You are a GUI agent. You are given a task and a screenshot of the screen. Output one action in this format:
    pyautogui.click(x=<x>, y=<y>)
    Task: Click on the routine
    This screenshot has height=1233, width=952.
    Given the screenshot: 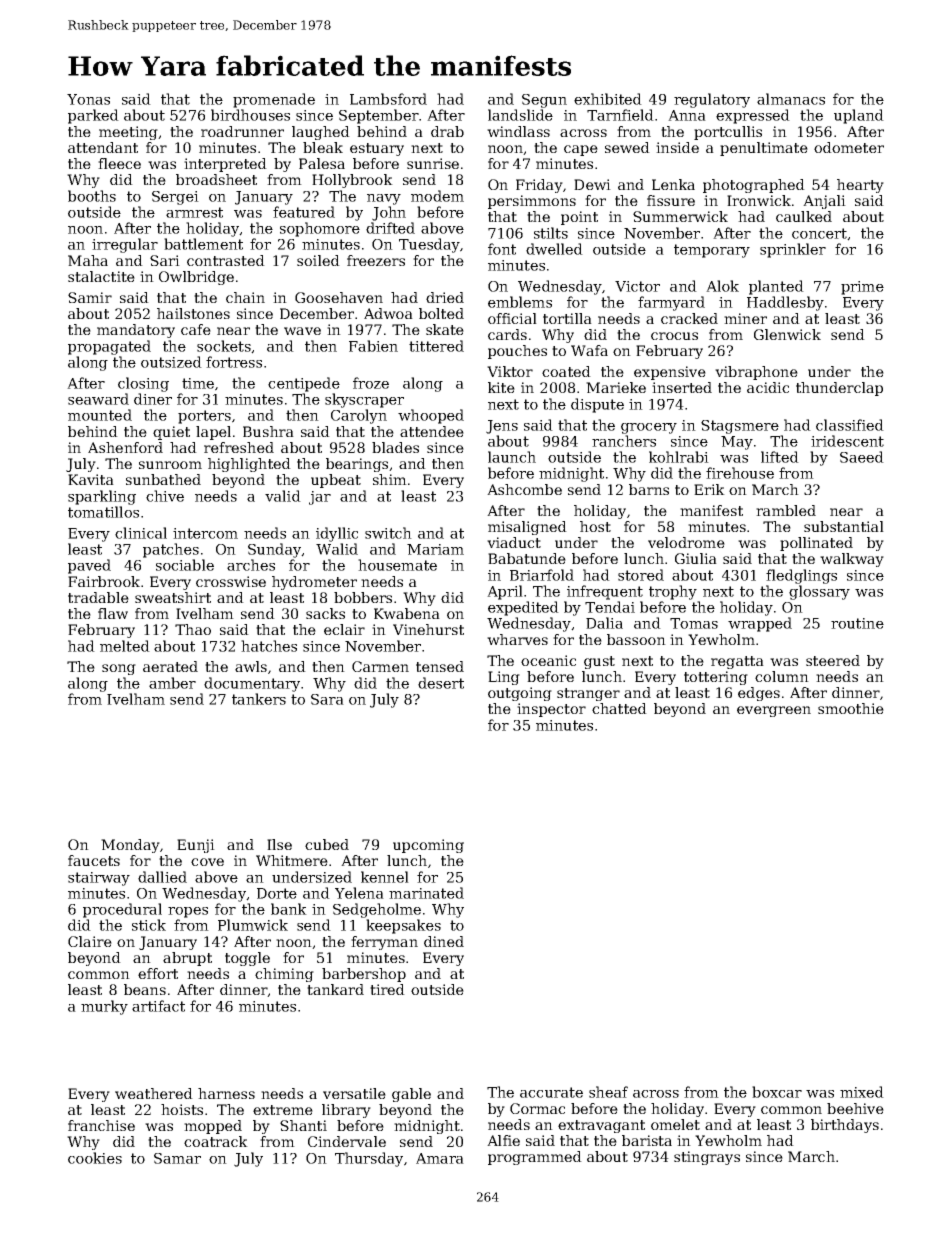 What is the action you would take?
    pyautogui.click(x=857, y=623)
